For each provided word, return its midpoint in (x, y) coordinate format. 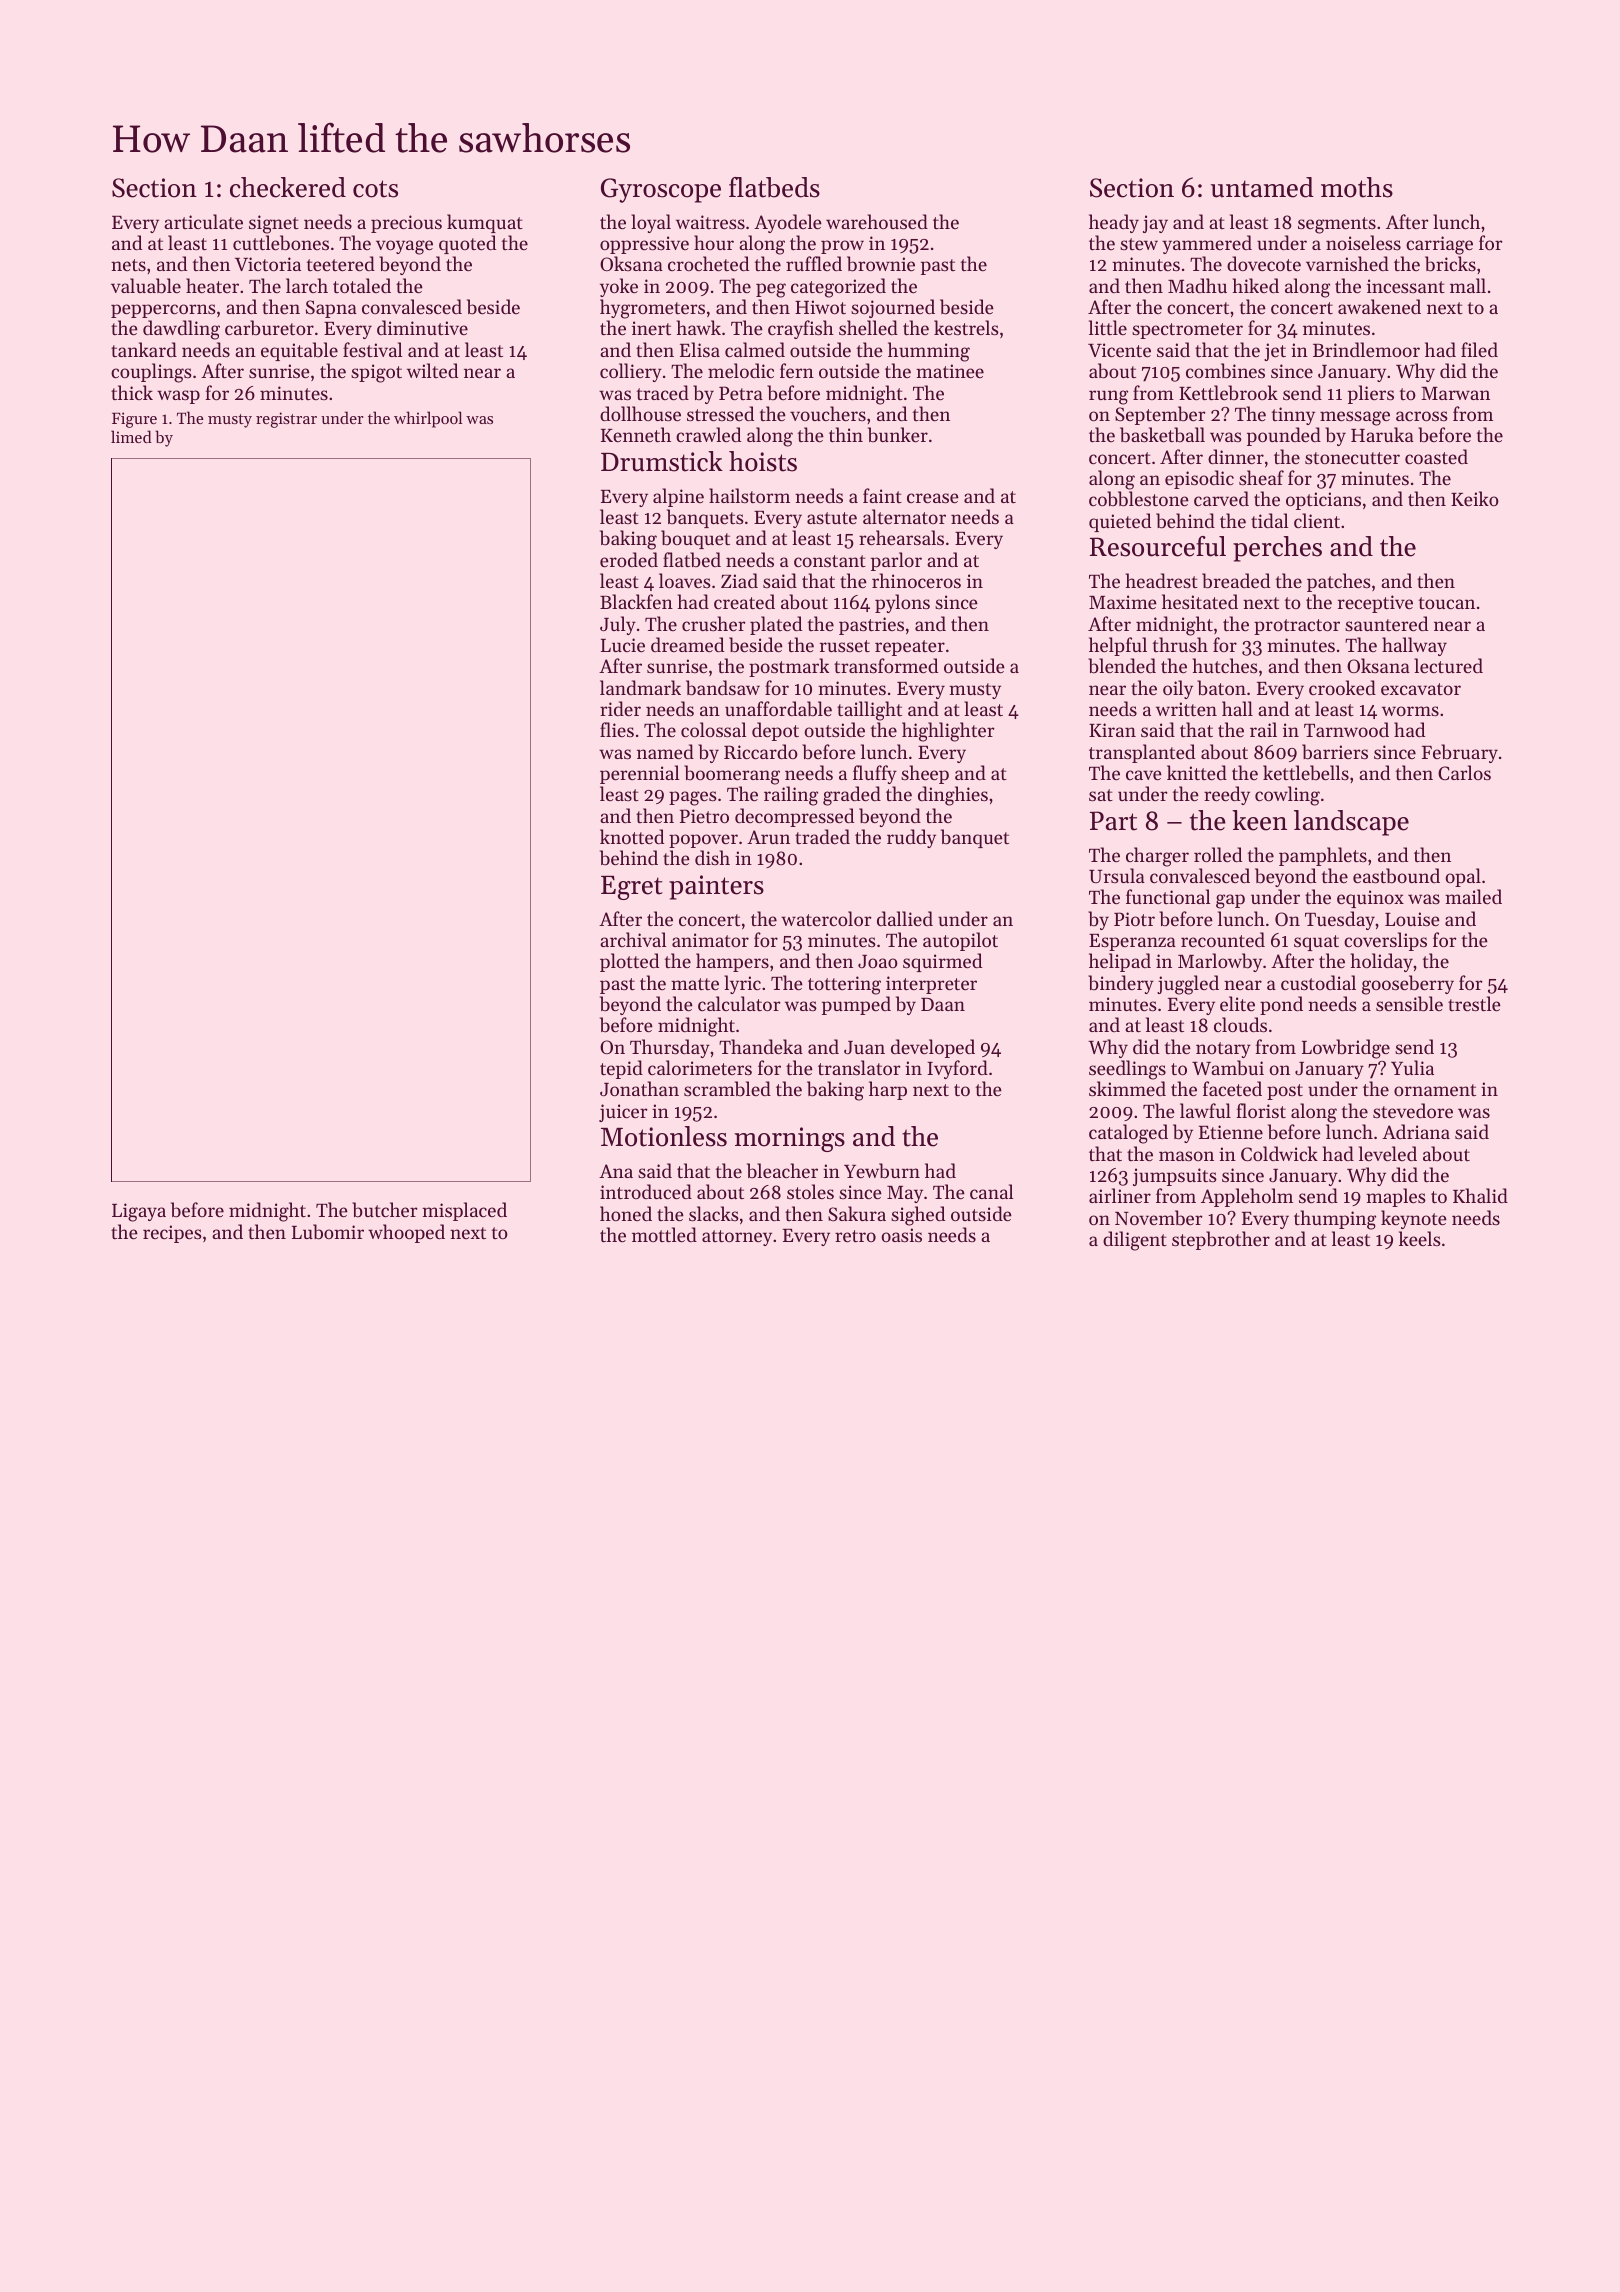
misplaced (464, 1211)
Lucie (623, 645)
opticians (1323, 501)
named (665, 751)
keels (1420, 1238)
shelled (868, 327)
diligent (1135, 1241)
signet (274, 224)
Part (1113, 821)
